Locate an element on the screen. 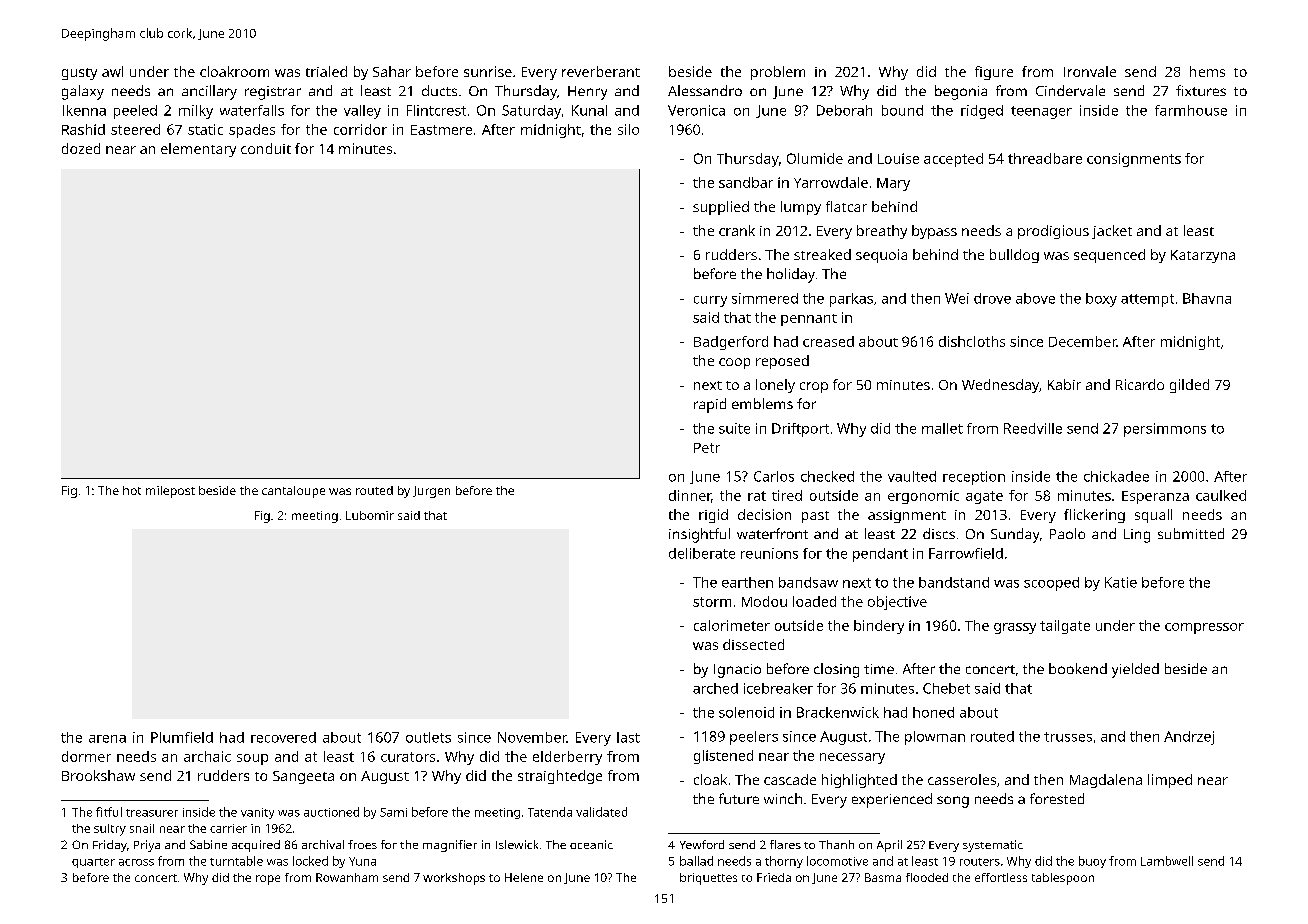 This screenshot has width=1308, height=924. thorny is located at coordinates (784, 862).
